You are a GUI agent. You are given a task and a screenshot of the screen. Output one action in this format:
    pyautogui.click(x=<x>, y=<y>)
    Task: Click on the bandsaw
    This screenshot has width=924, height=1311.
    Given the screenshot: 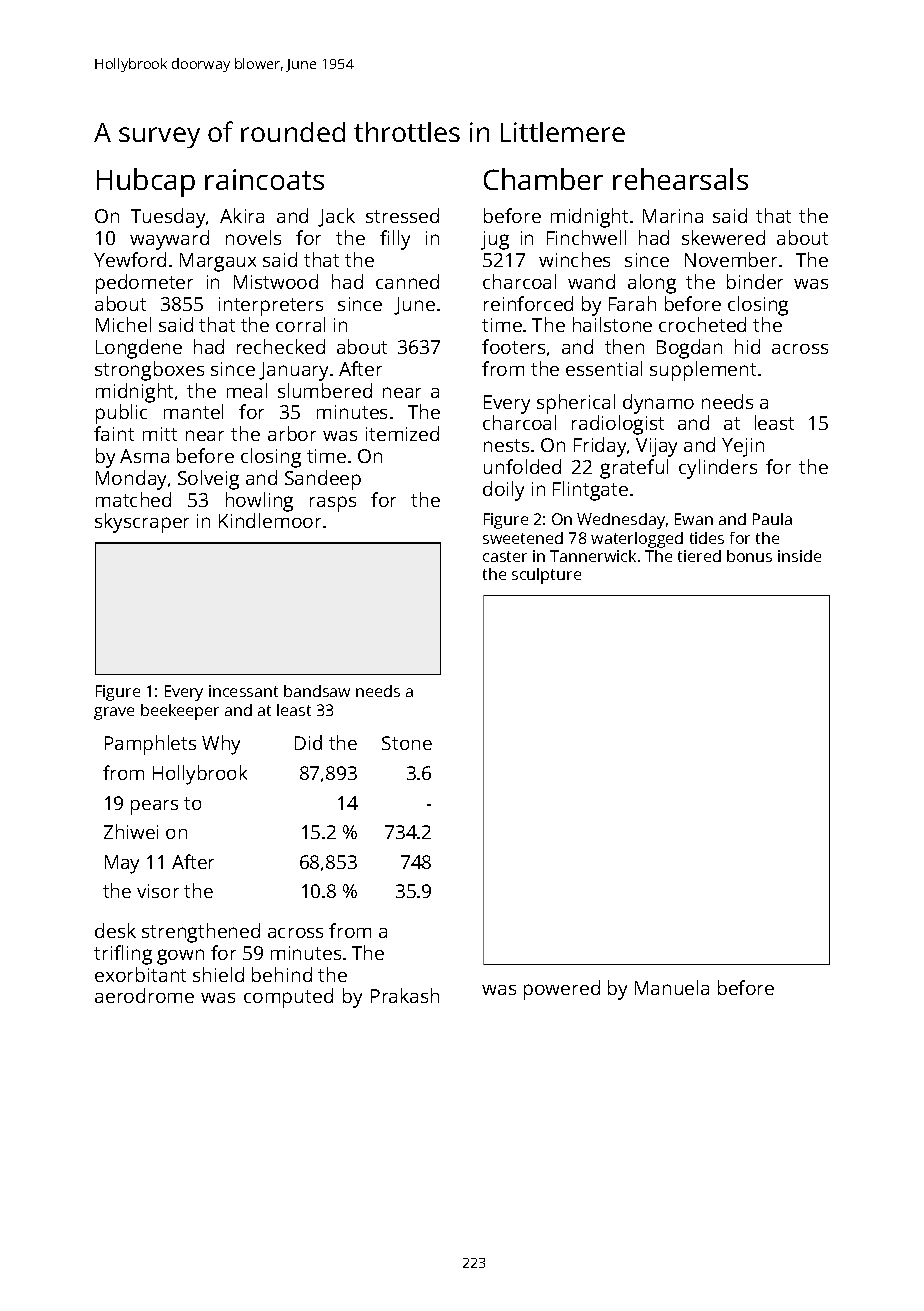 What is the action you would take?
    pyautogui.click(x=317, y=691)
